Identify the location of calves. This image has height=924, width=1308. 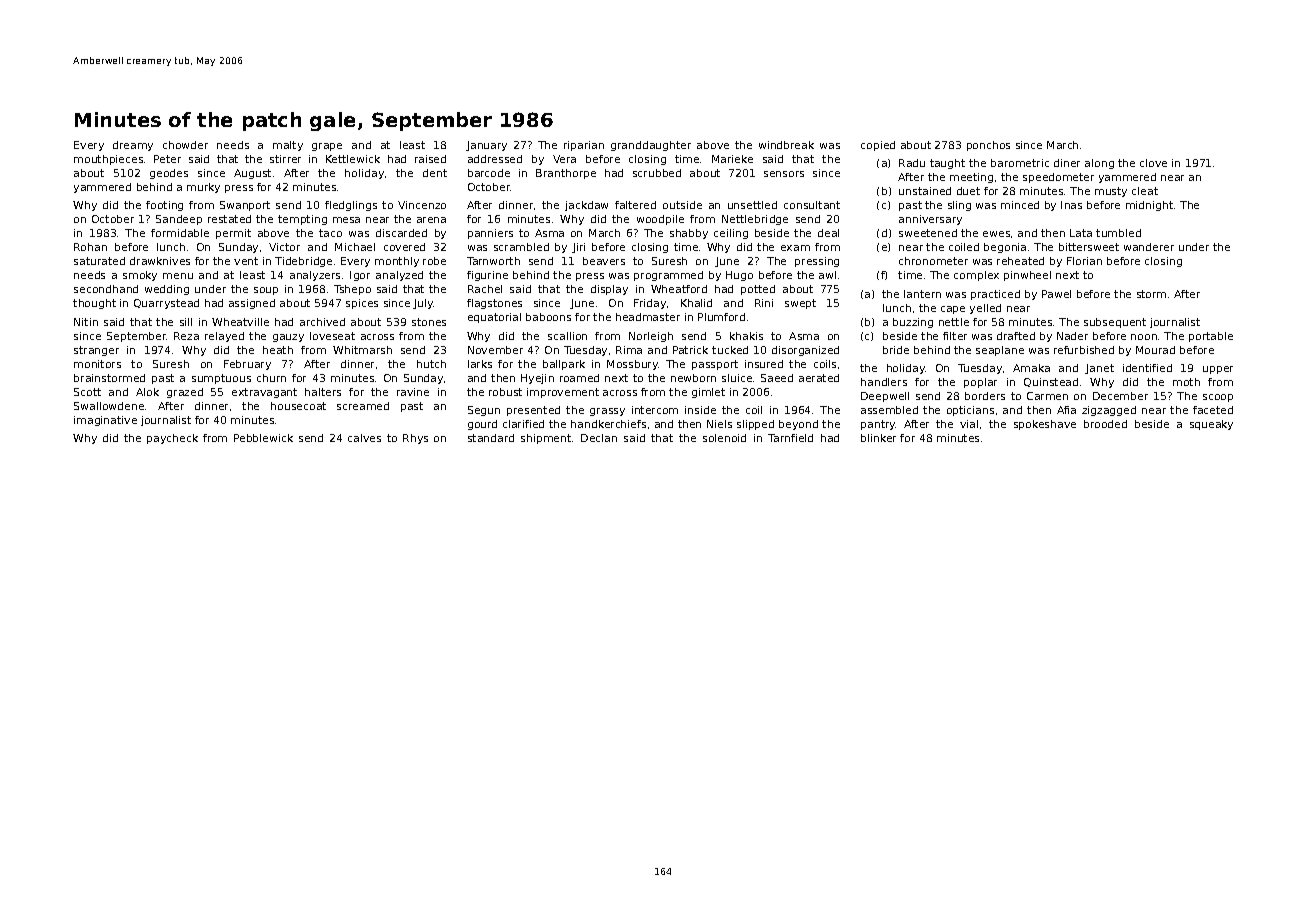
(364, 438).
